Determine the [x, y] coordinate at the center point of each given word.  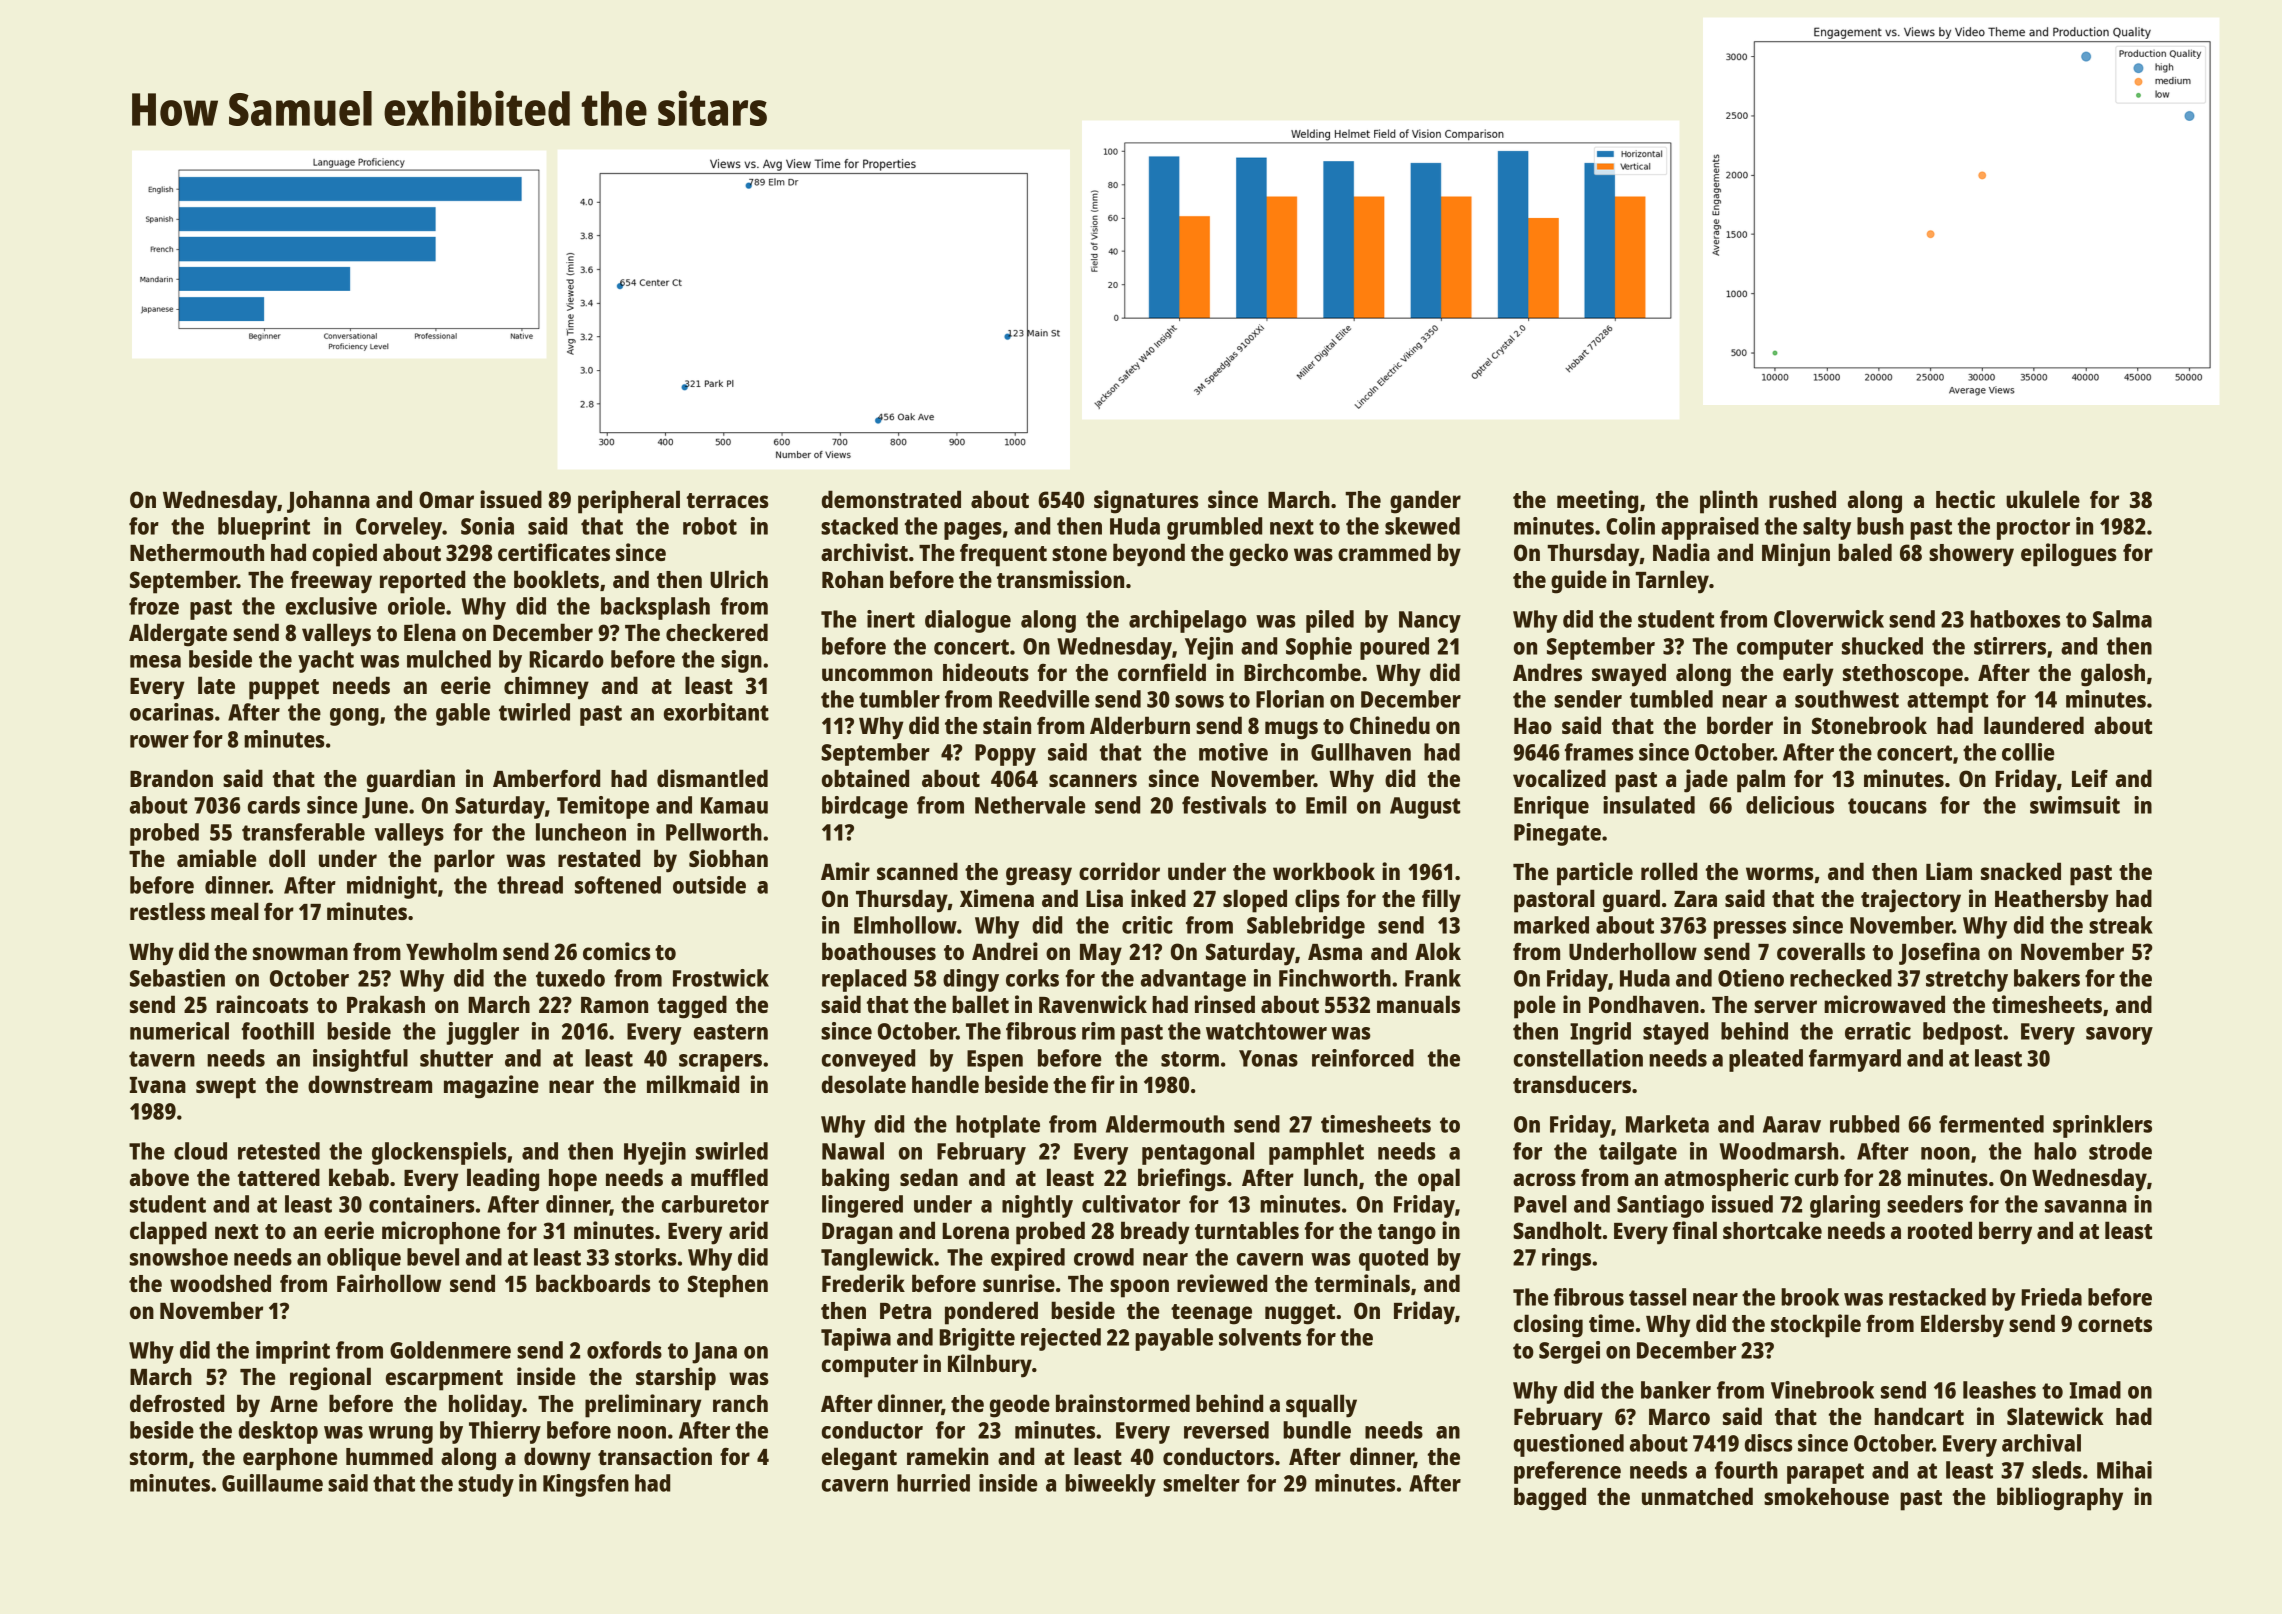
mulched [449, 659]
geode [1020, 1406]
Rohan [852, 579]
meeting [1597, 502]
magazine [491, 1087]
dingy [971, 980]
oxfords [624, 1350]
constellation [1578, 1058]
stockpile [1816, 1326]
